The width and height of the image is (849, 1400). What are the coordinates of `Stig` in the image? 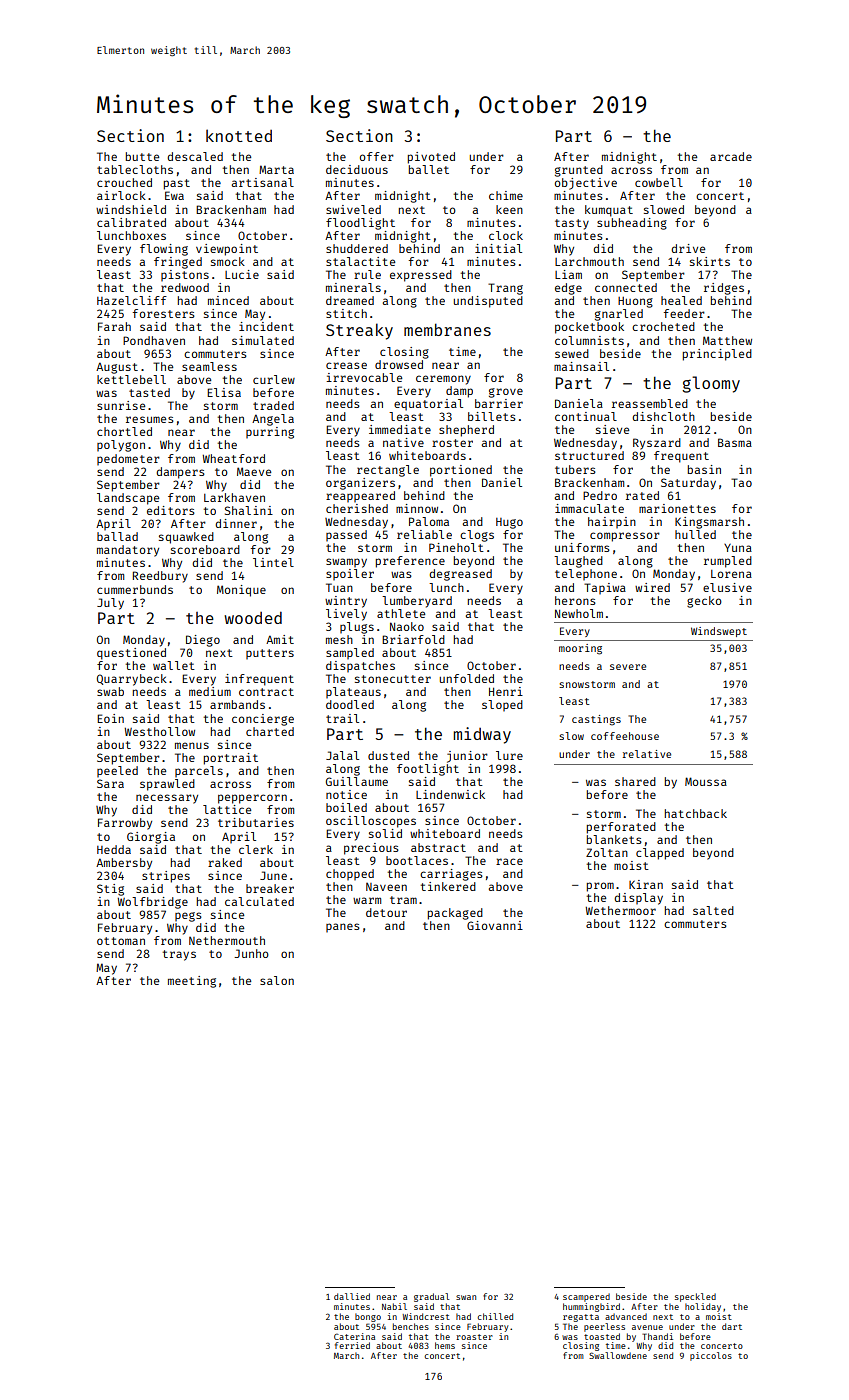 It's located at (110, 890).
